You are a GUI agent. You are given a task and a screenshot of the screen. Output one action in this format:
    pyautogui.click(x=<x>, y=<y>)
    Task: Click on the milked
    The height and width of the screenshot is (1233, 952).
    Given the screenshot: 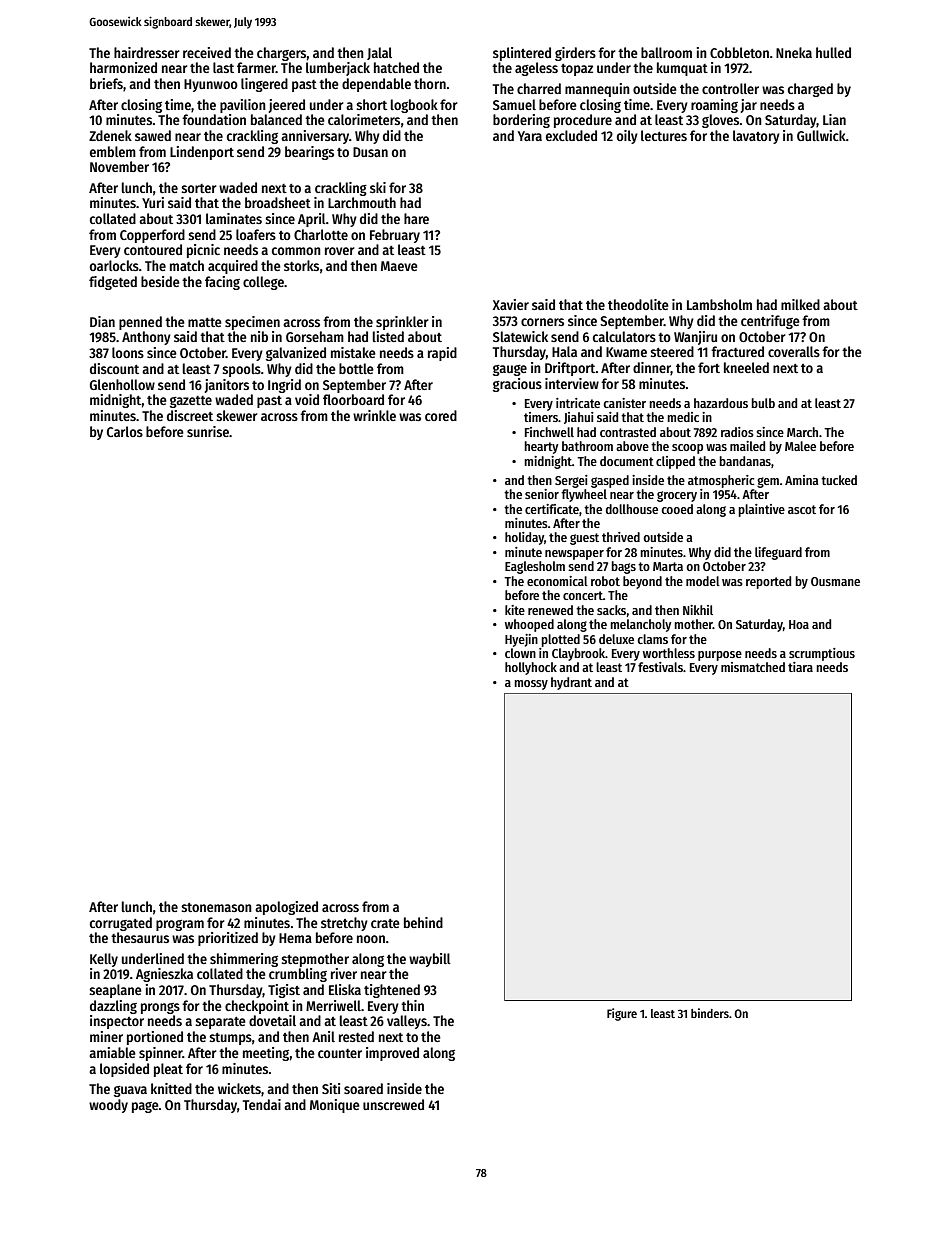 What is the action you would take?
    pyautogui.click(x=800, y=304)
